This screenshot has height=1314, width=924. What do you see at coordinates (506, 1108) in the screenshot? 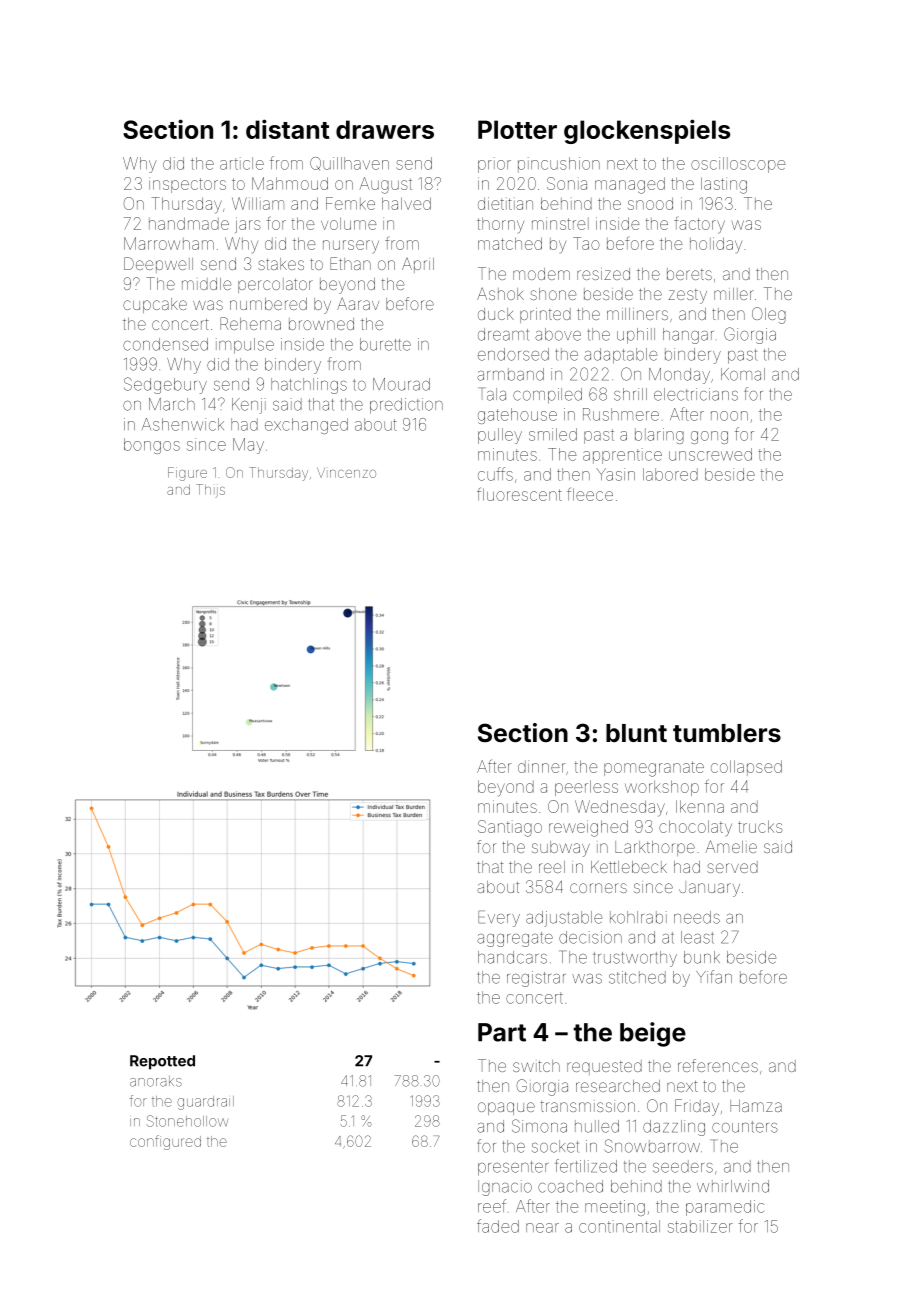
I see `opaque` at bounding box center [506, 1108].
